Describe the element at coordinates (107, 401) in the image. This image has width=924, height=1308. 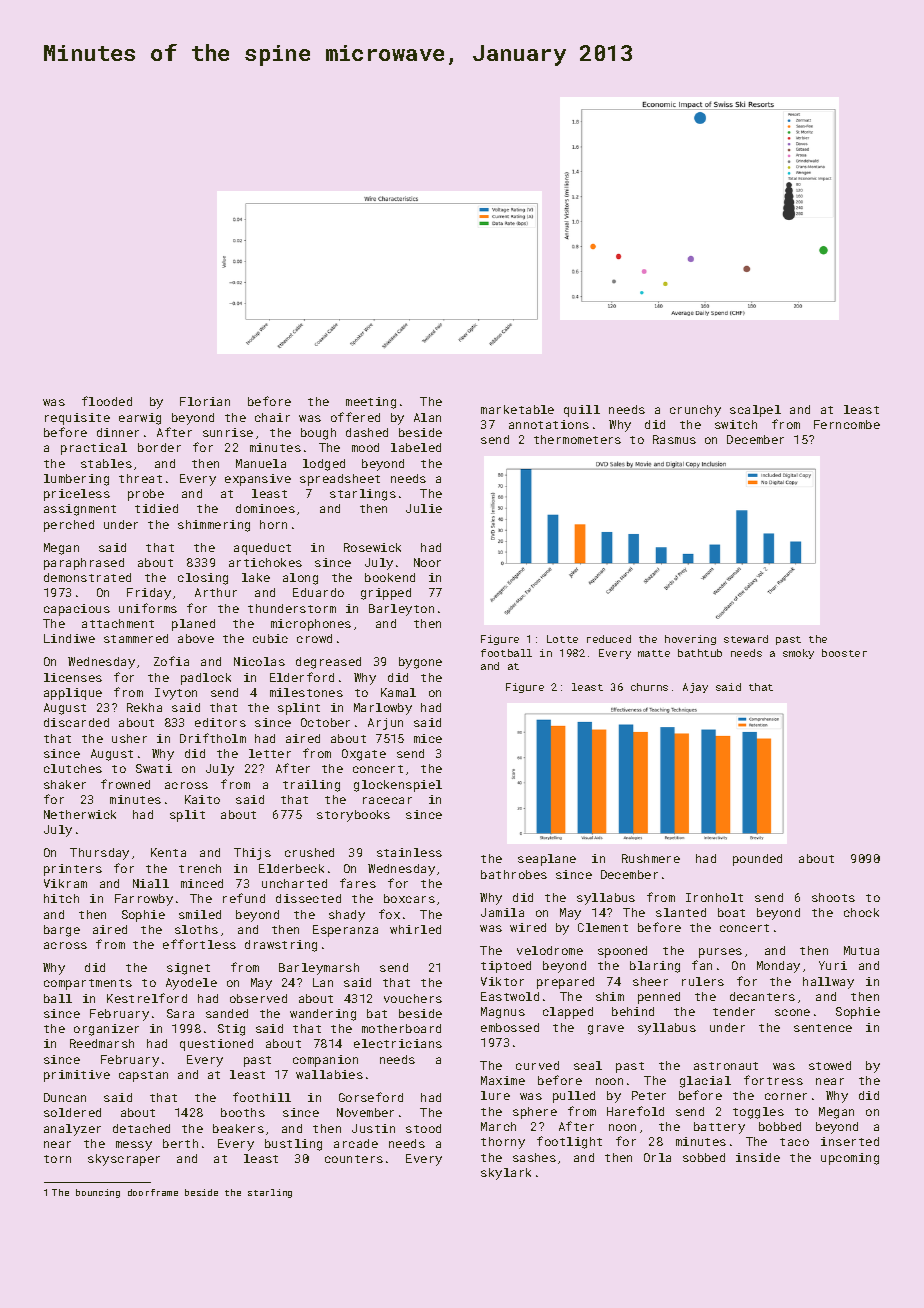
I see `flooded` at that location.
